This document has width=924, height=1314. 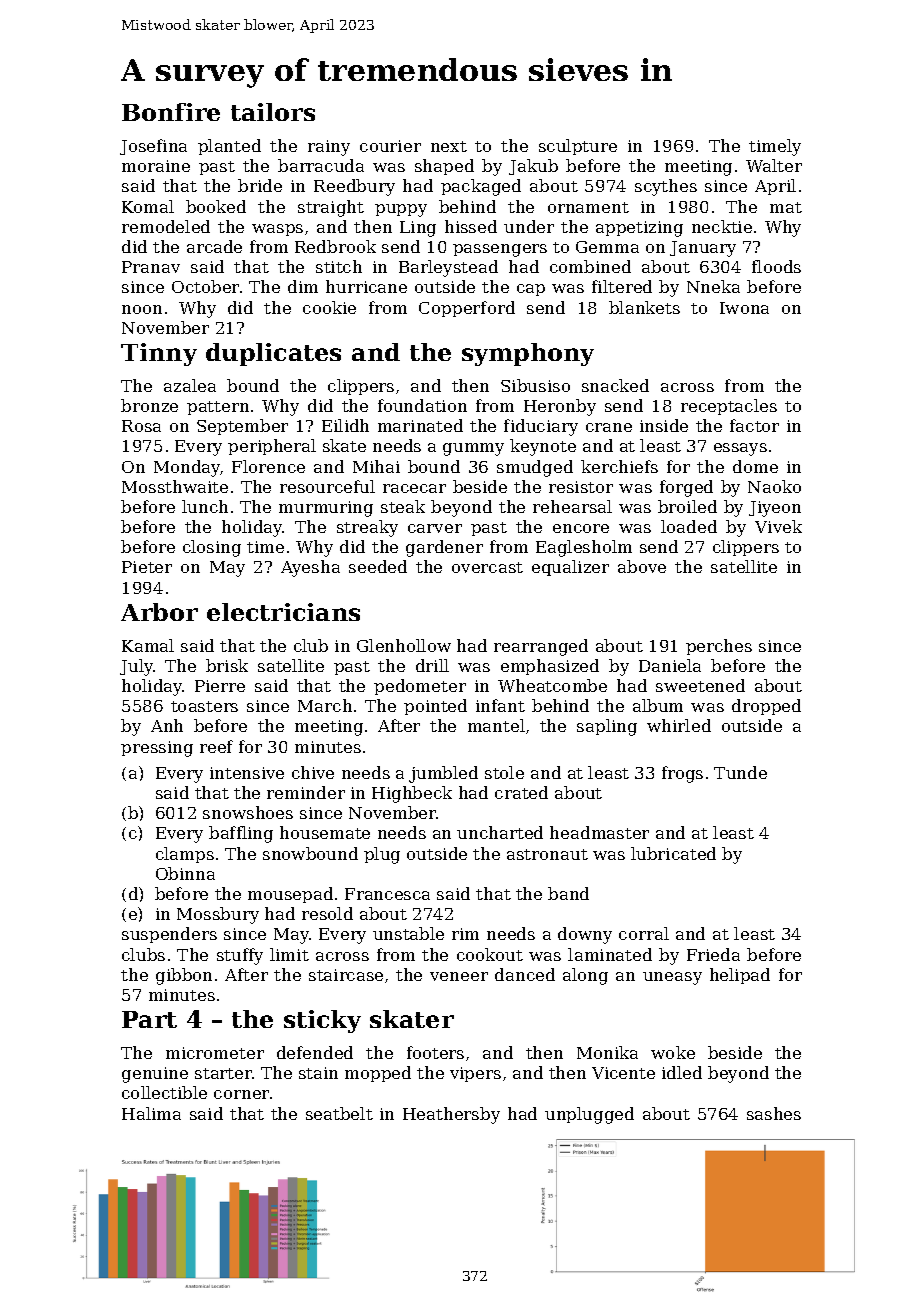 I want to click on veneer, so click(x=459, y=976).
